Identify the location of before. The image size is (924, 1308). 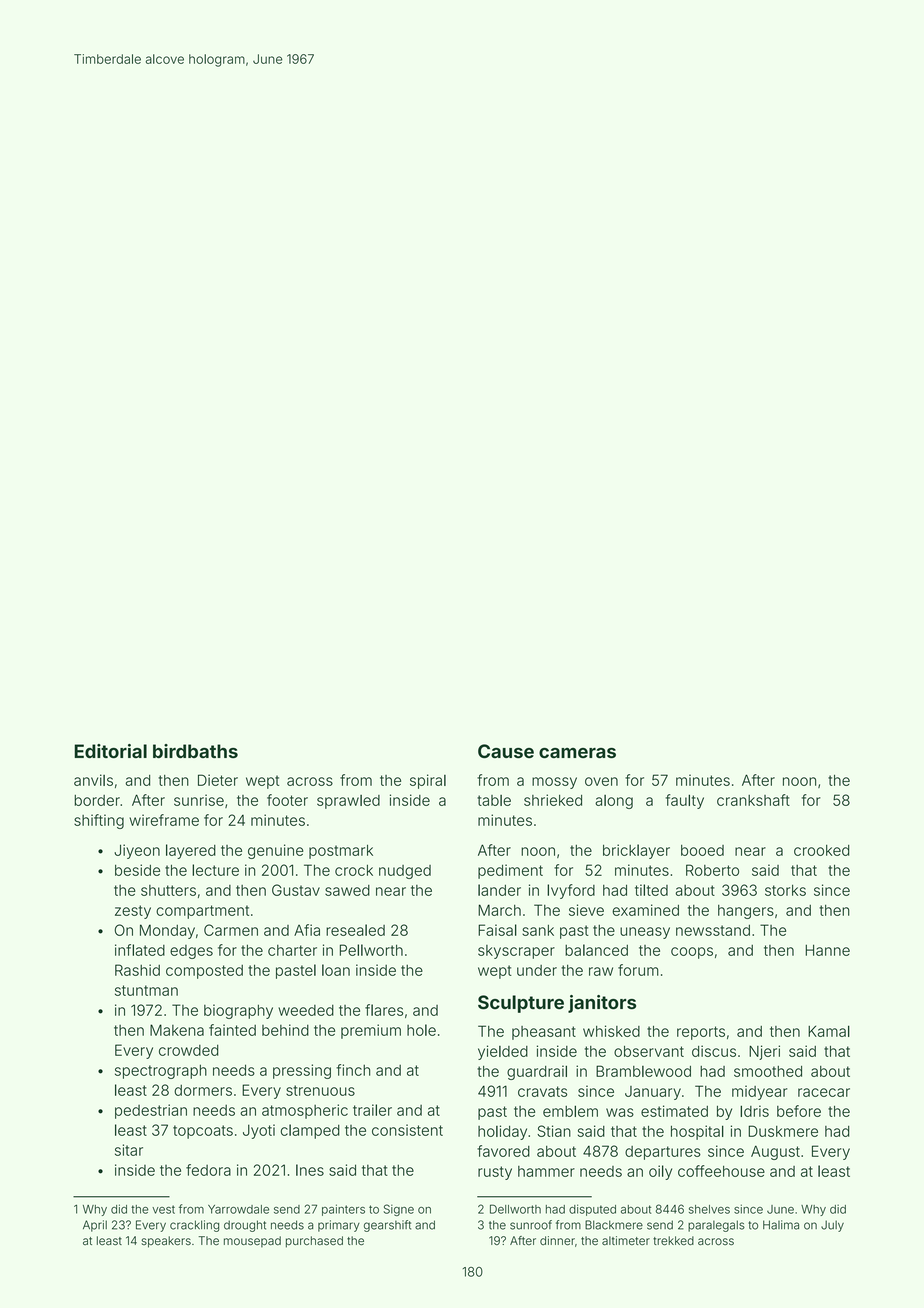
(799, 1111).
